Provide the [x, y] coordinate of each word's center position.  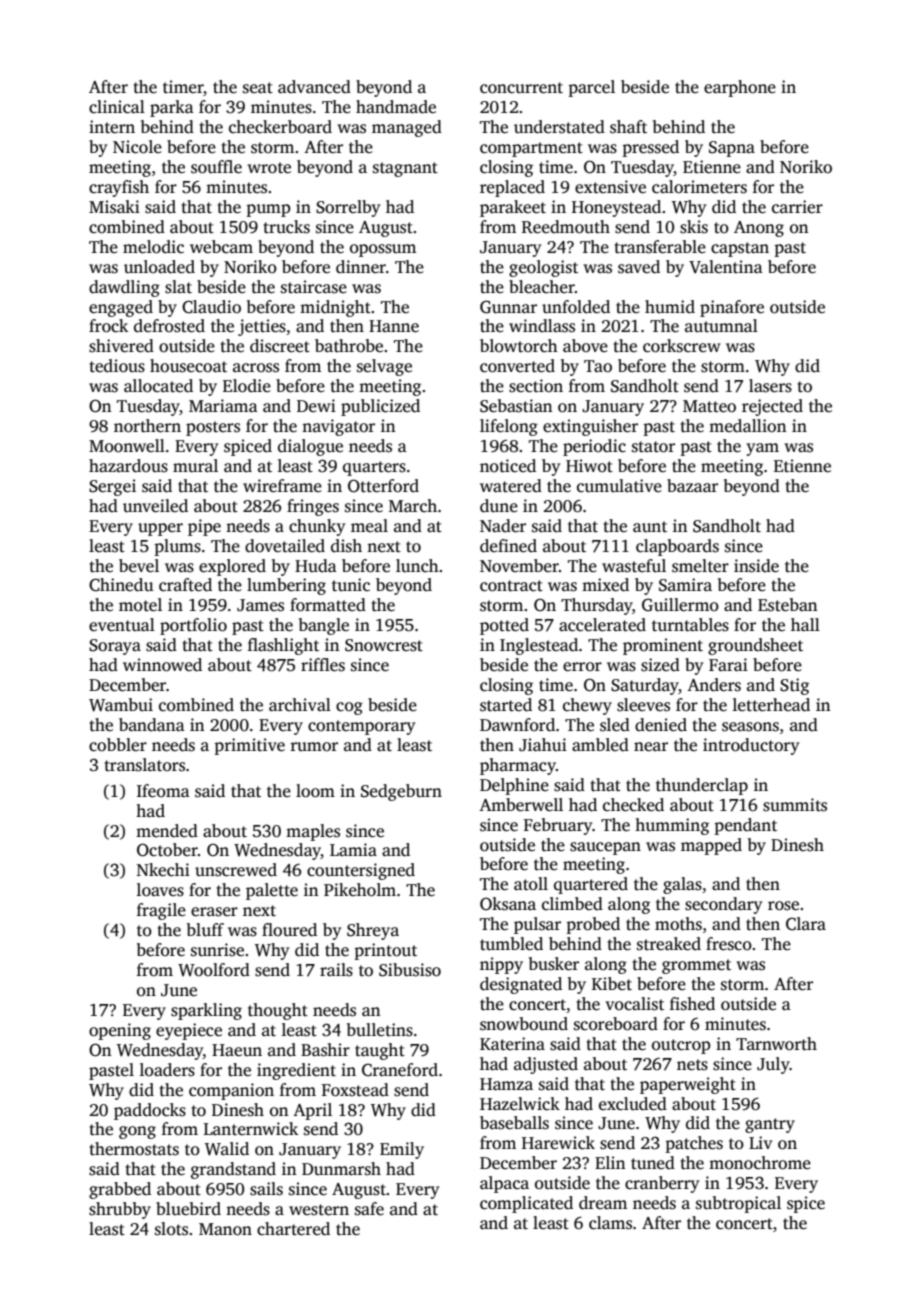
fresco [729, 944]
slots [171, 1229]
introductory [751, 746]
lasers [770, 386]
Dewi [316, 405]
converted [517, 366]
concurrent [521, 88]
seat [258, 88]
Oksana [508, 904]
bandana [152, 724]
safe [369, 1209]
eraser [214, 912]
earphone [740, 88]
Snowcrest [384, 645]
